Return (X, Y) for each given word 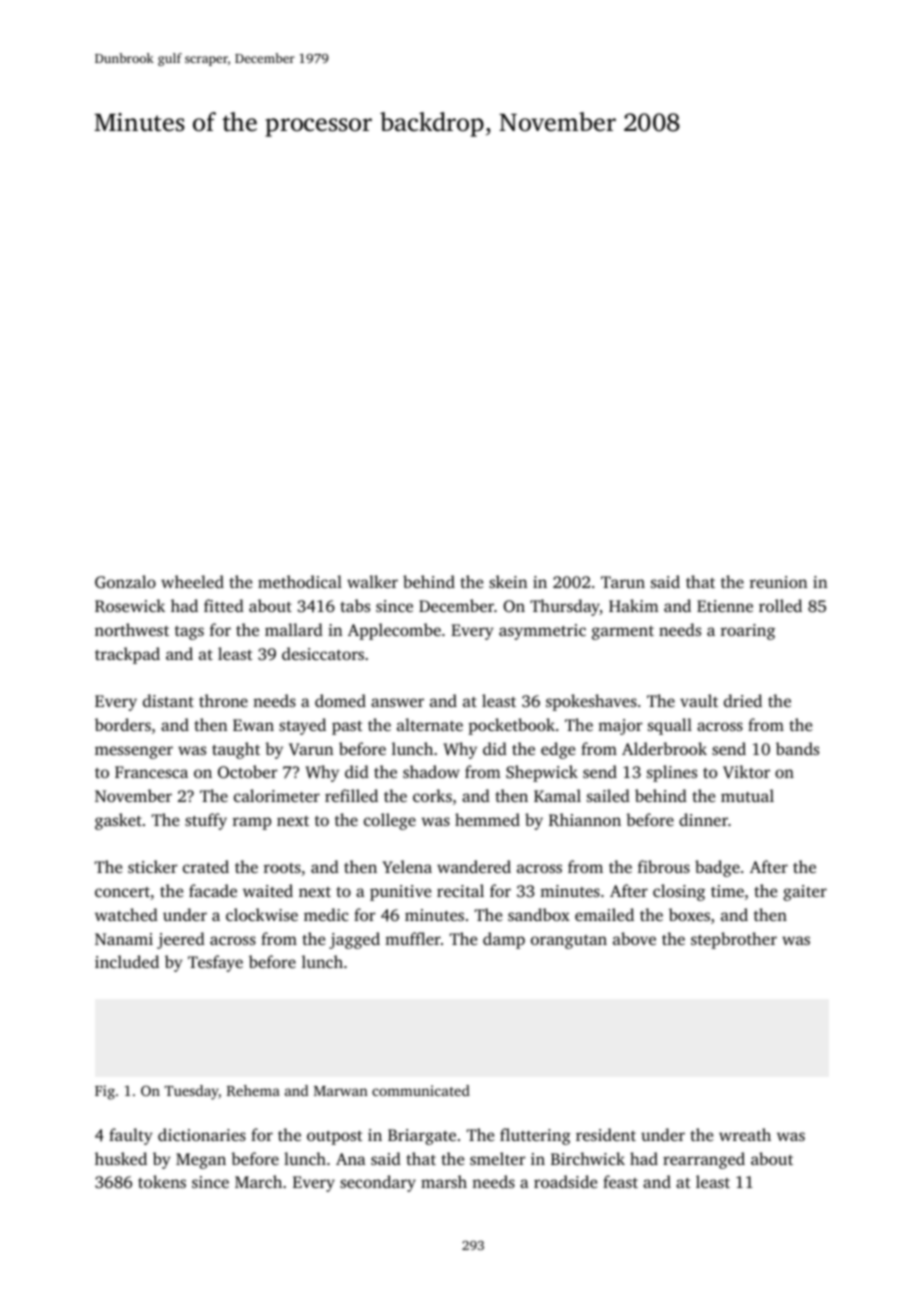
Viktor (746, 772)
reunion (778, 582)
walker (372, 581)
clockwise (262, 914)
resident (606, 1134)
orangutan (569, 942)
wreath (745, 1134)
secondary (378, 1183)
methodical (300, 581)
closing (679, 892)
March (258, 1181)
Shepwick (542, 773)
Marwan (341, 1091)
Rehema (253, 1090)
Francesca (151, 772)
